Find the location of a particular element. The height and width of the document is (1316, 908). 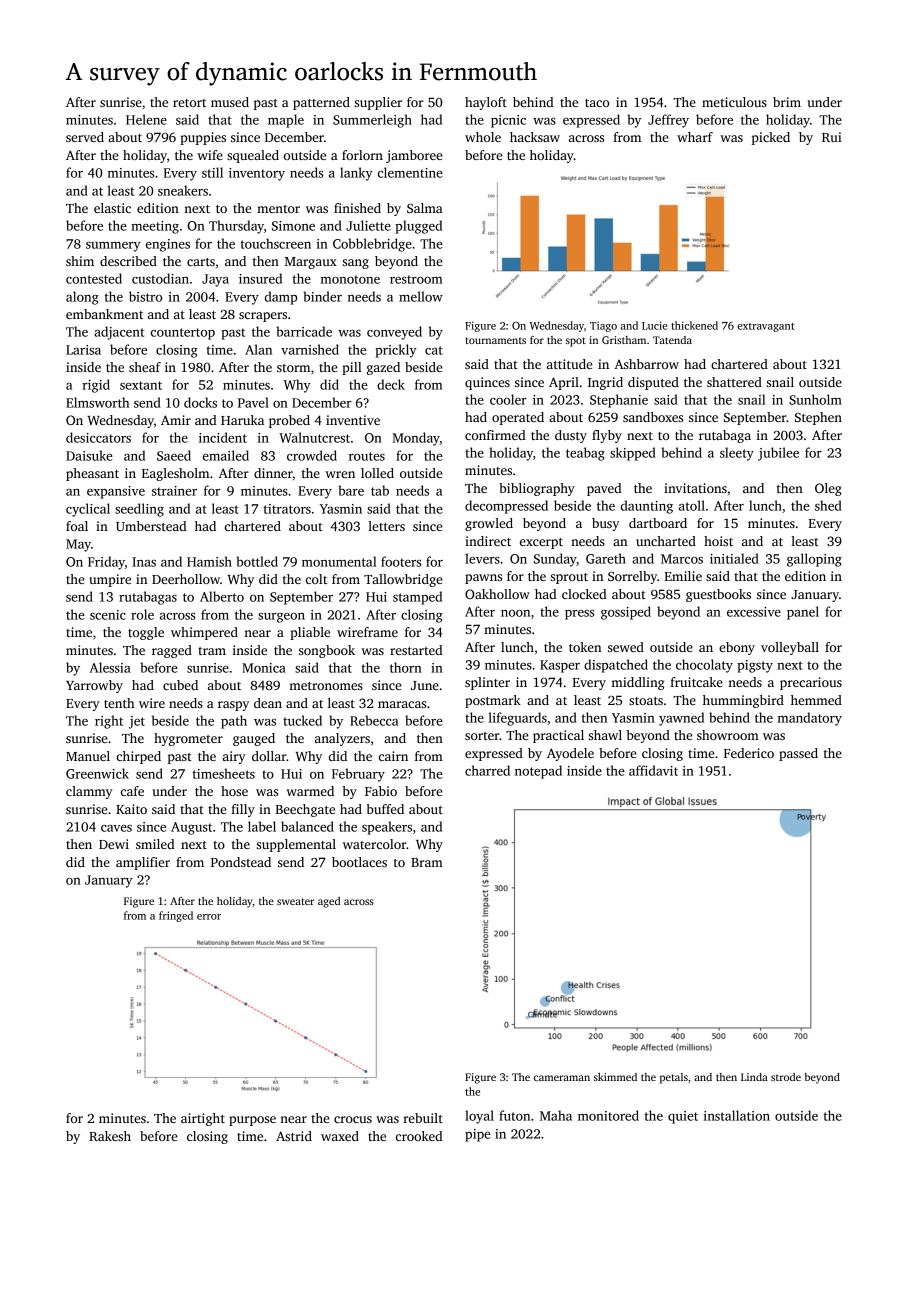

practical is located at coordinates (558, 736).
